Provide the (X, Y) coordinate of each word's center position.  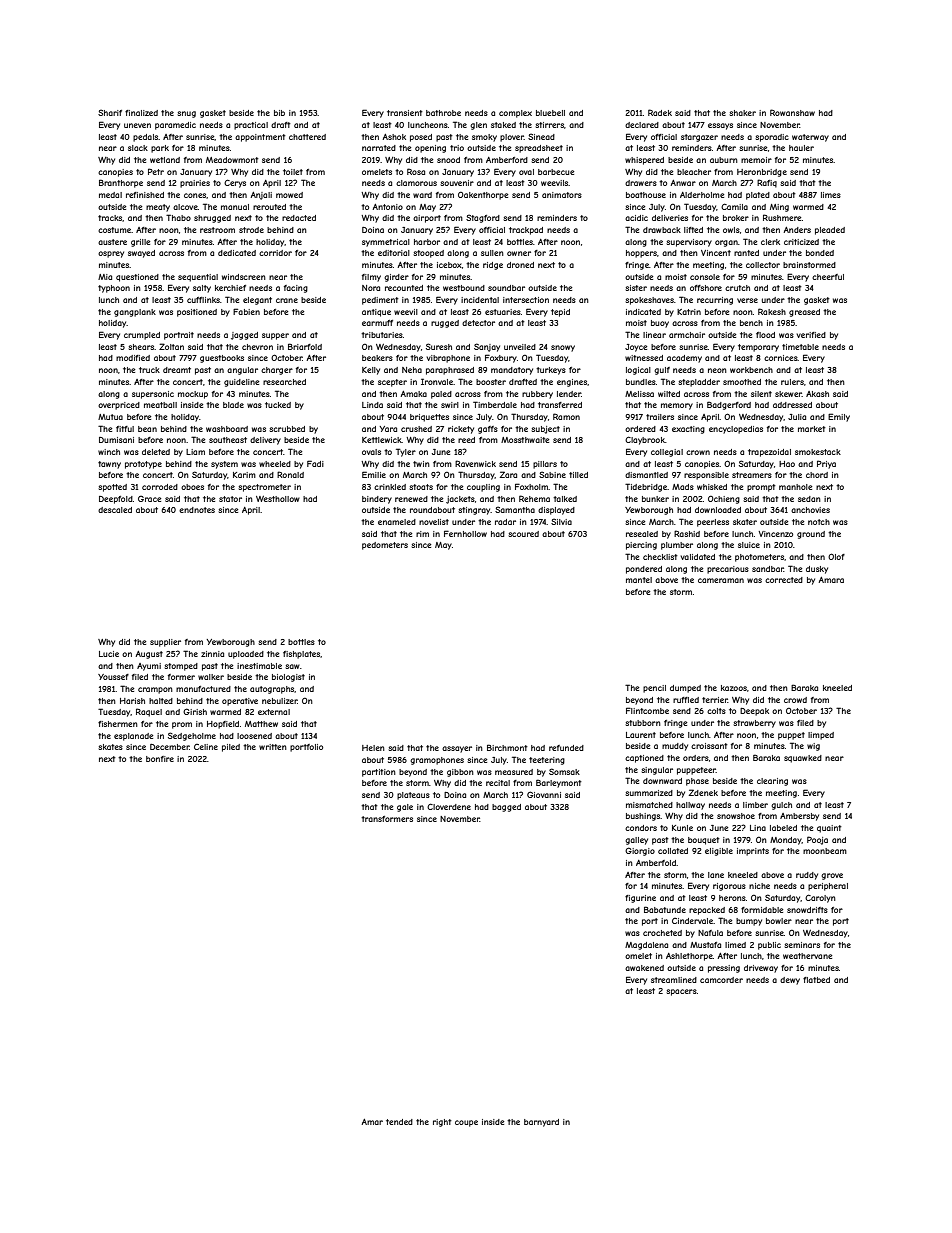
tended (399, 1122)
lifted (693, 230)
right (442, 1123)
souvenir (457, 183)
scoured (523, 534)
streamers (752, 475)
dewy (790, 981)
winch (109, 452)
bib (279, 113)
